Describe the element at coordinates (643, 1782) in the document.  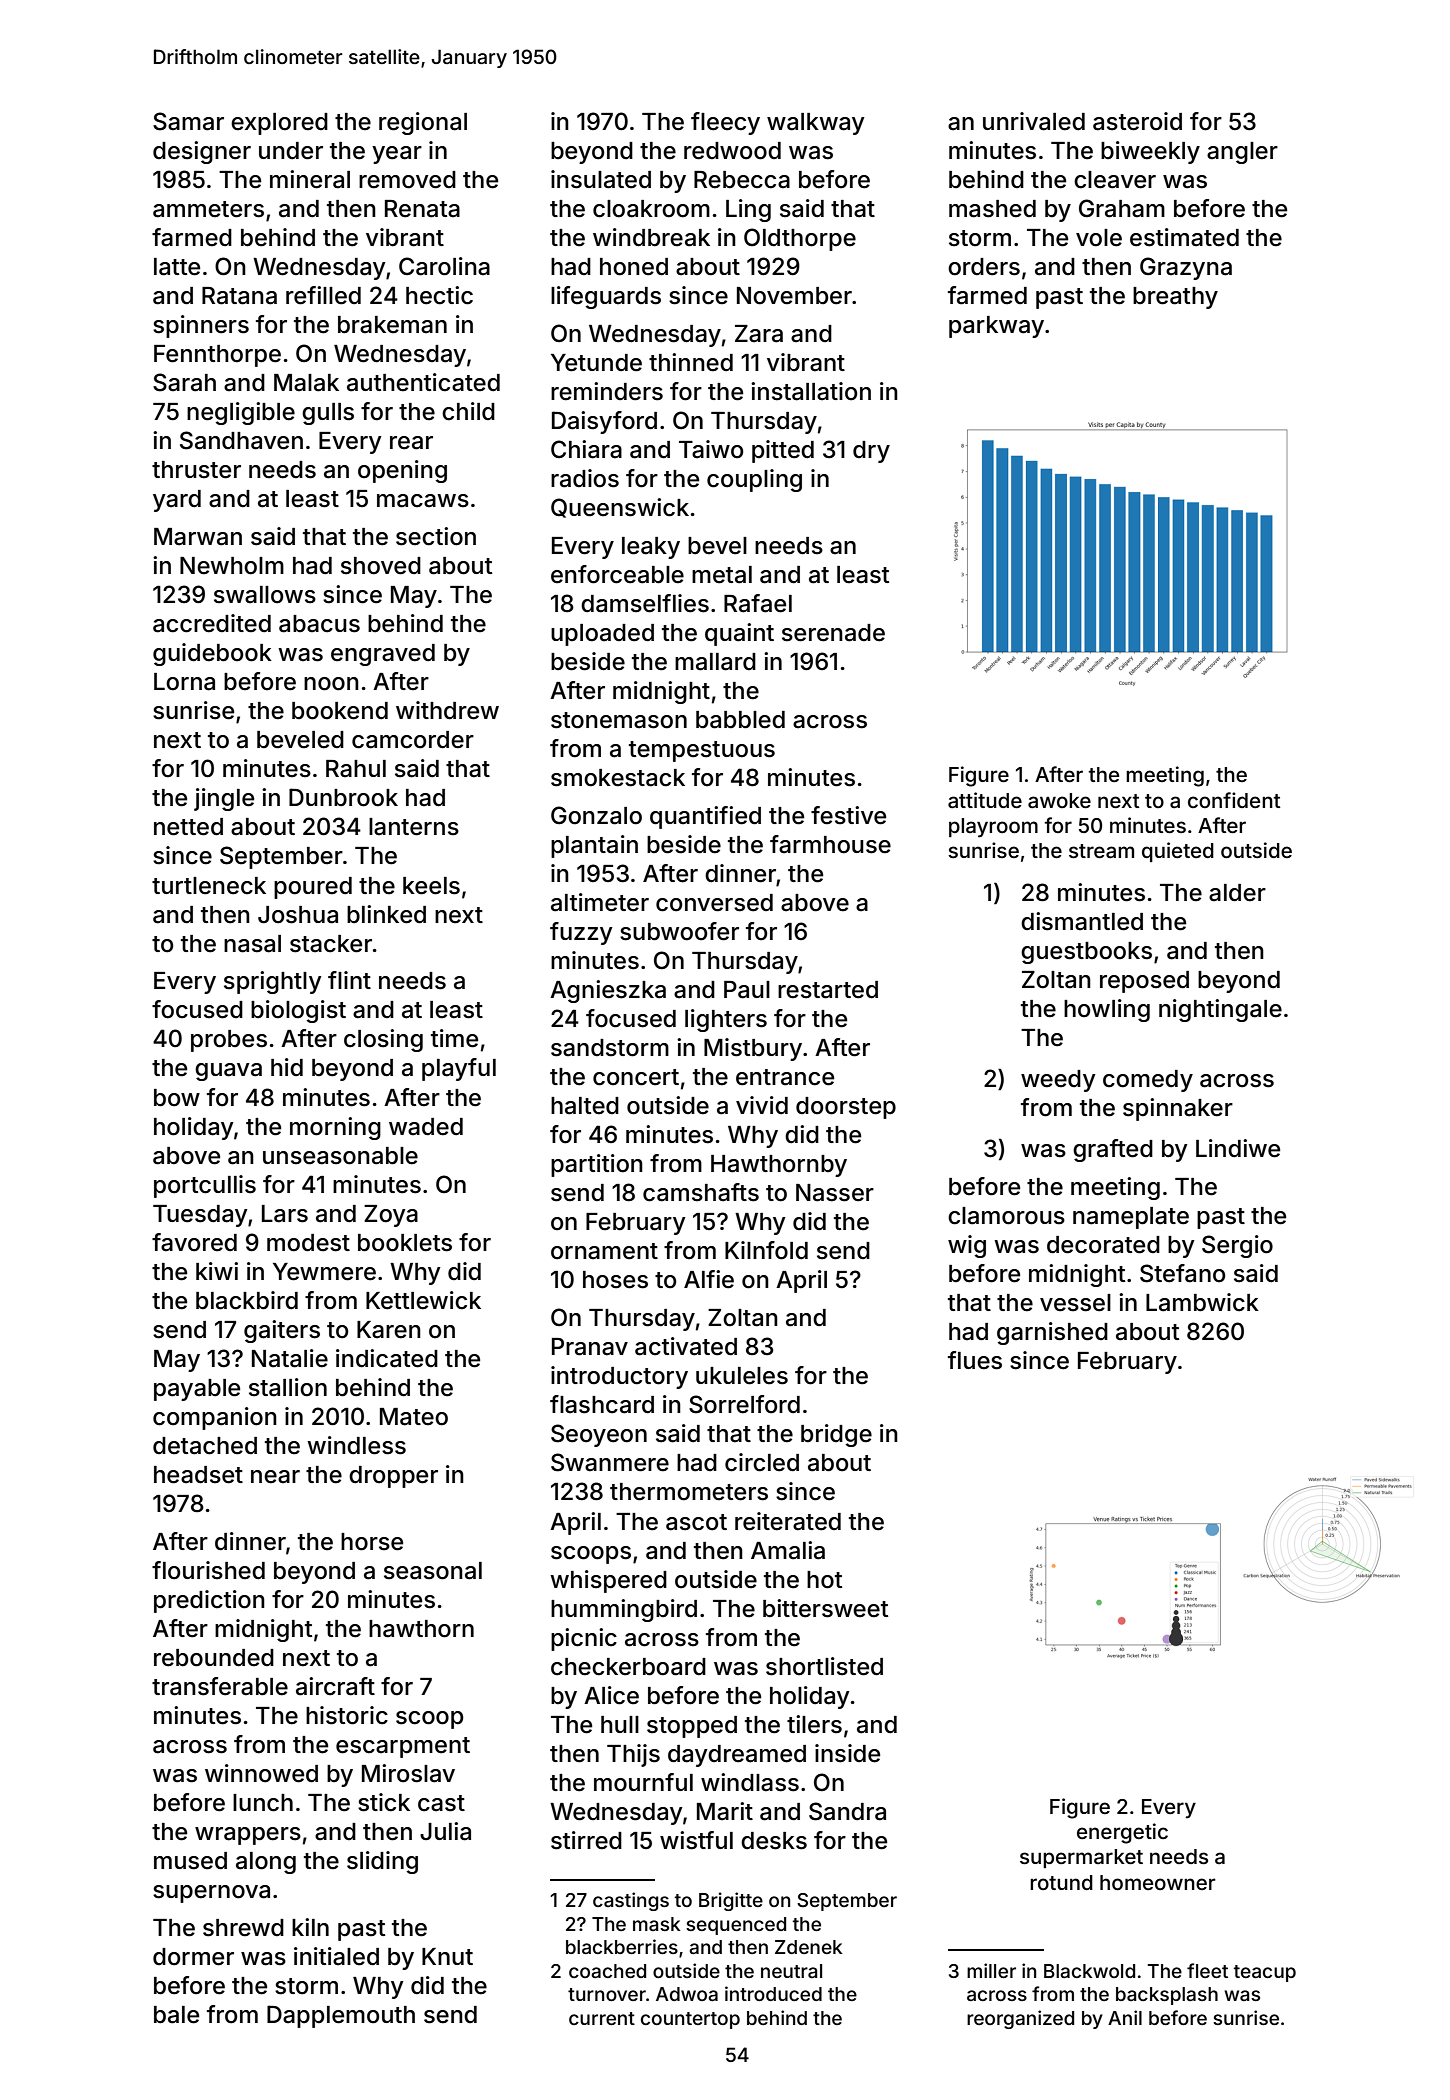
I see `mournful` at that location.
